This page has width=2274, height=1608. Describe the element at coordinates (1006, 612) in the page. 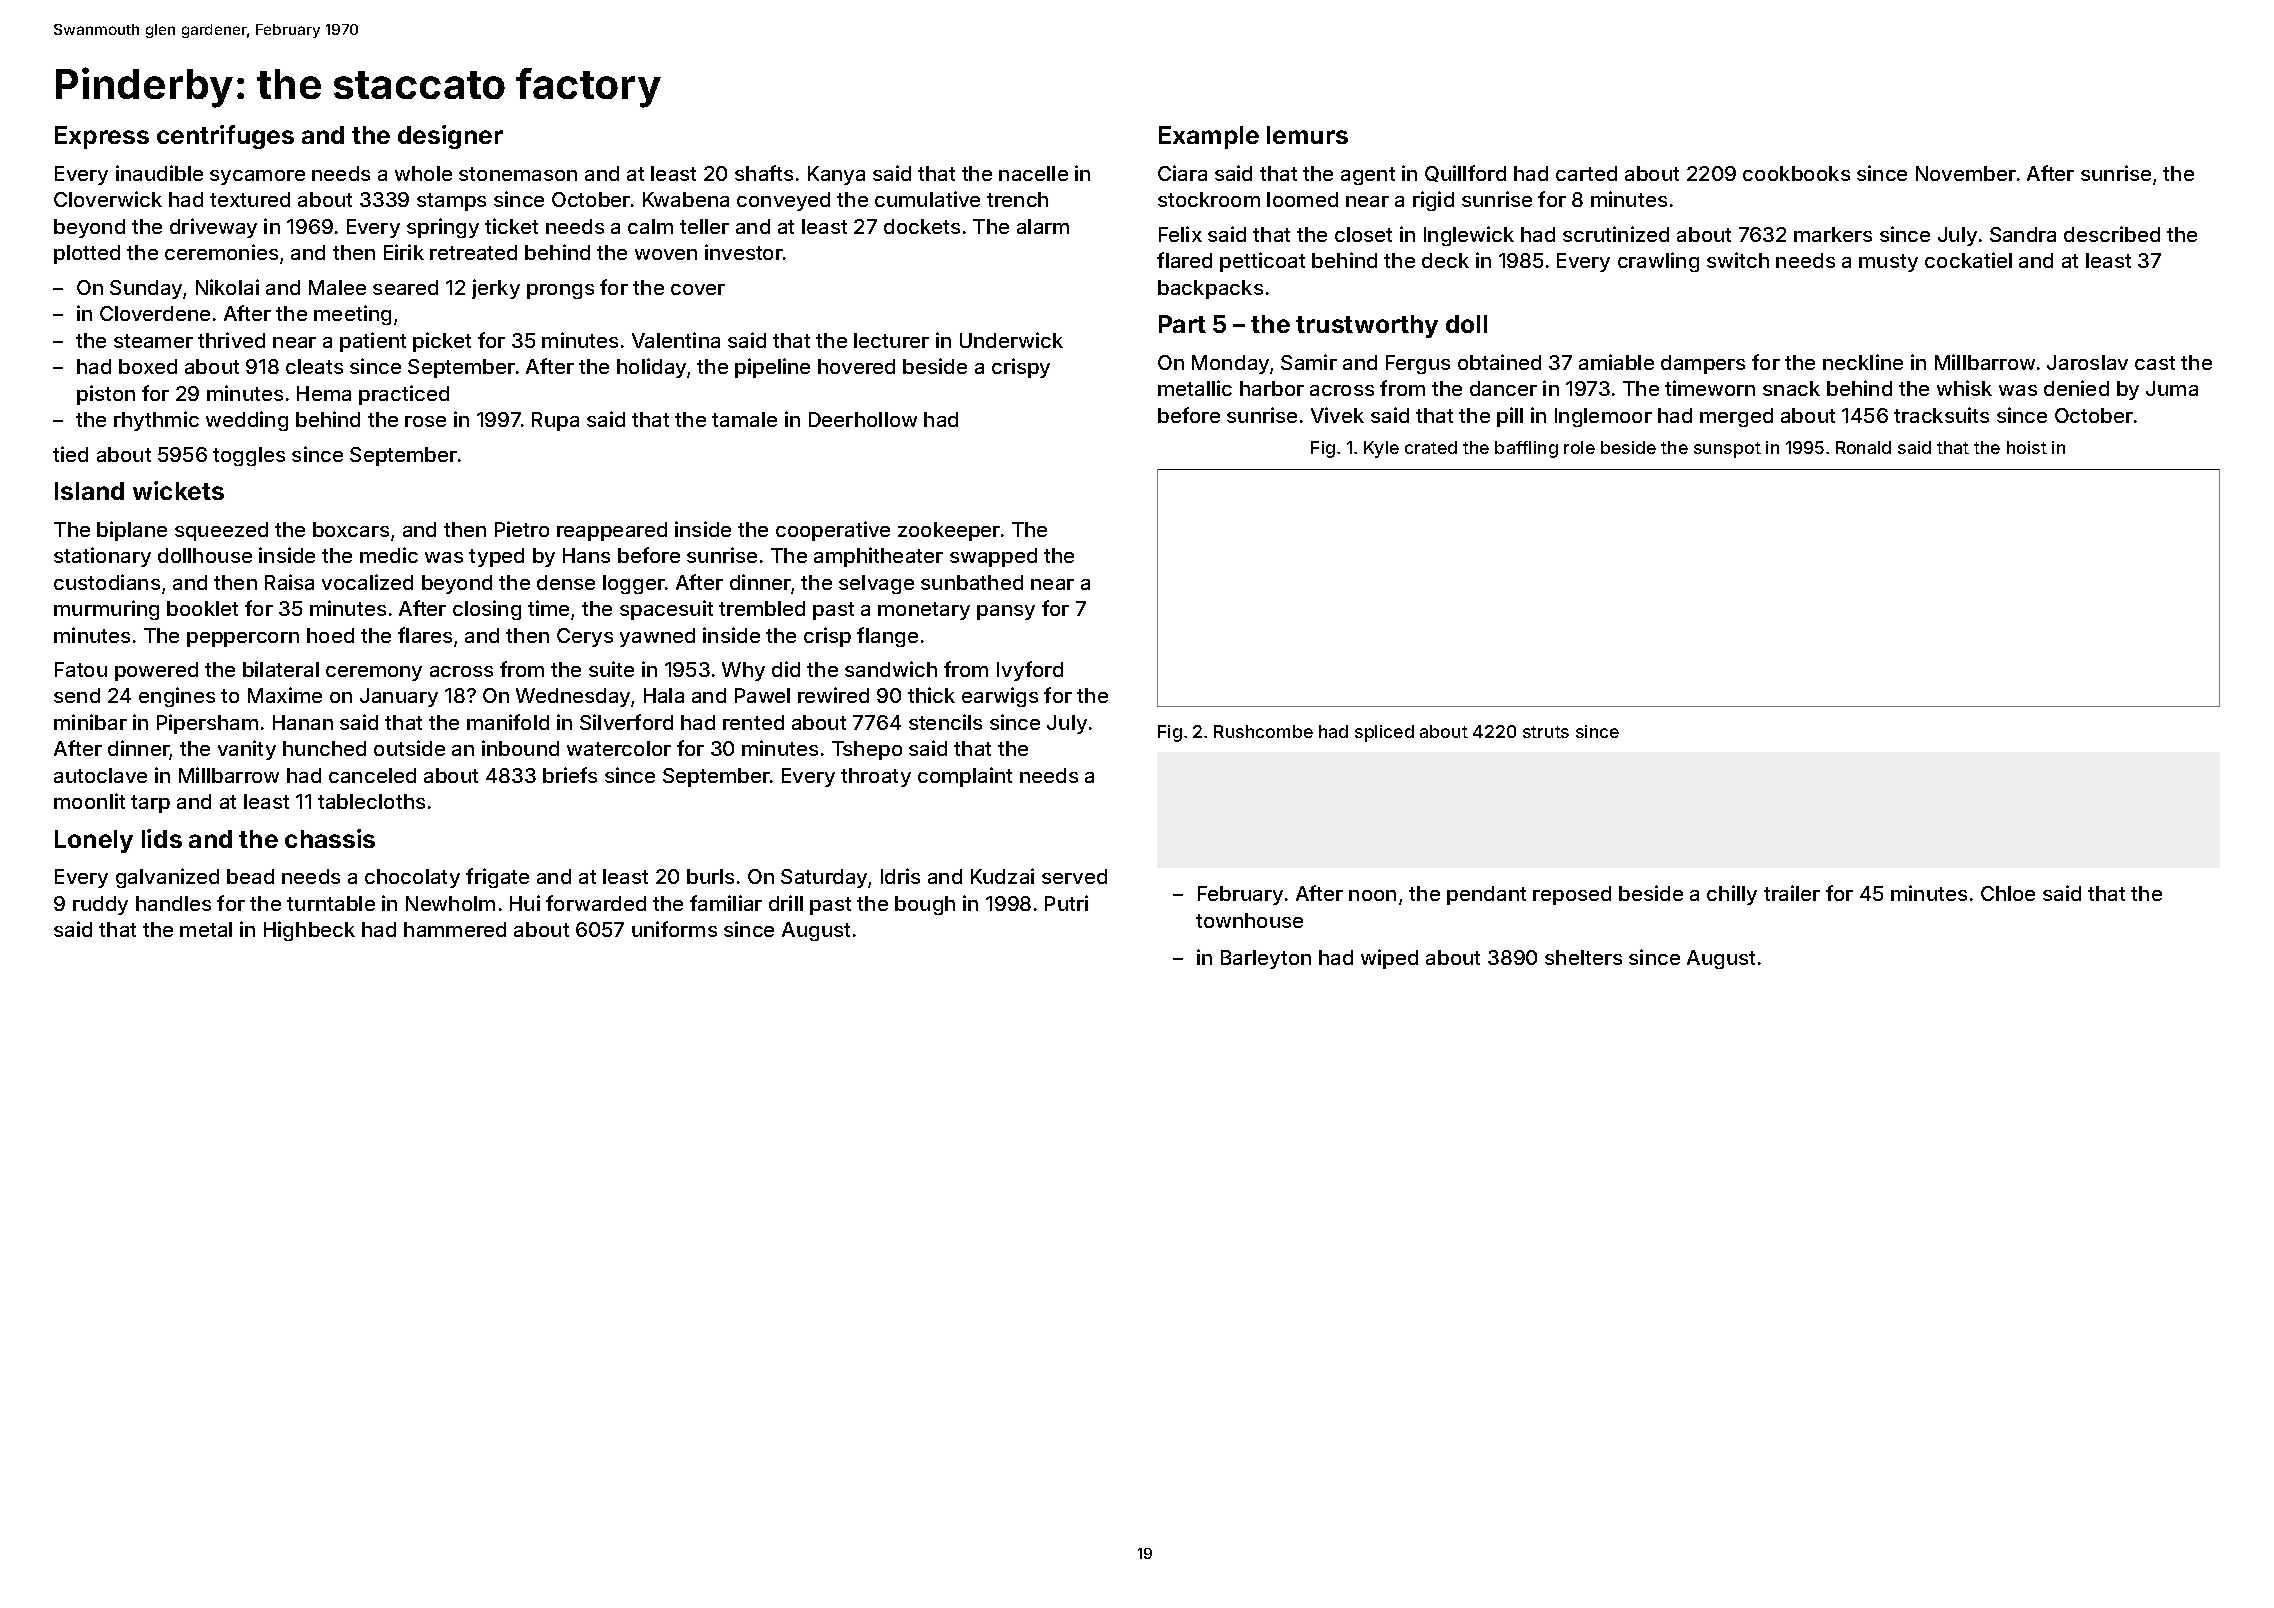

I see `pansy` at that location.
